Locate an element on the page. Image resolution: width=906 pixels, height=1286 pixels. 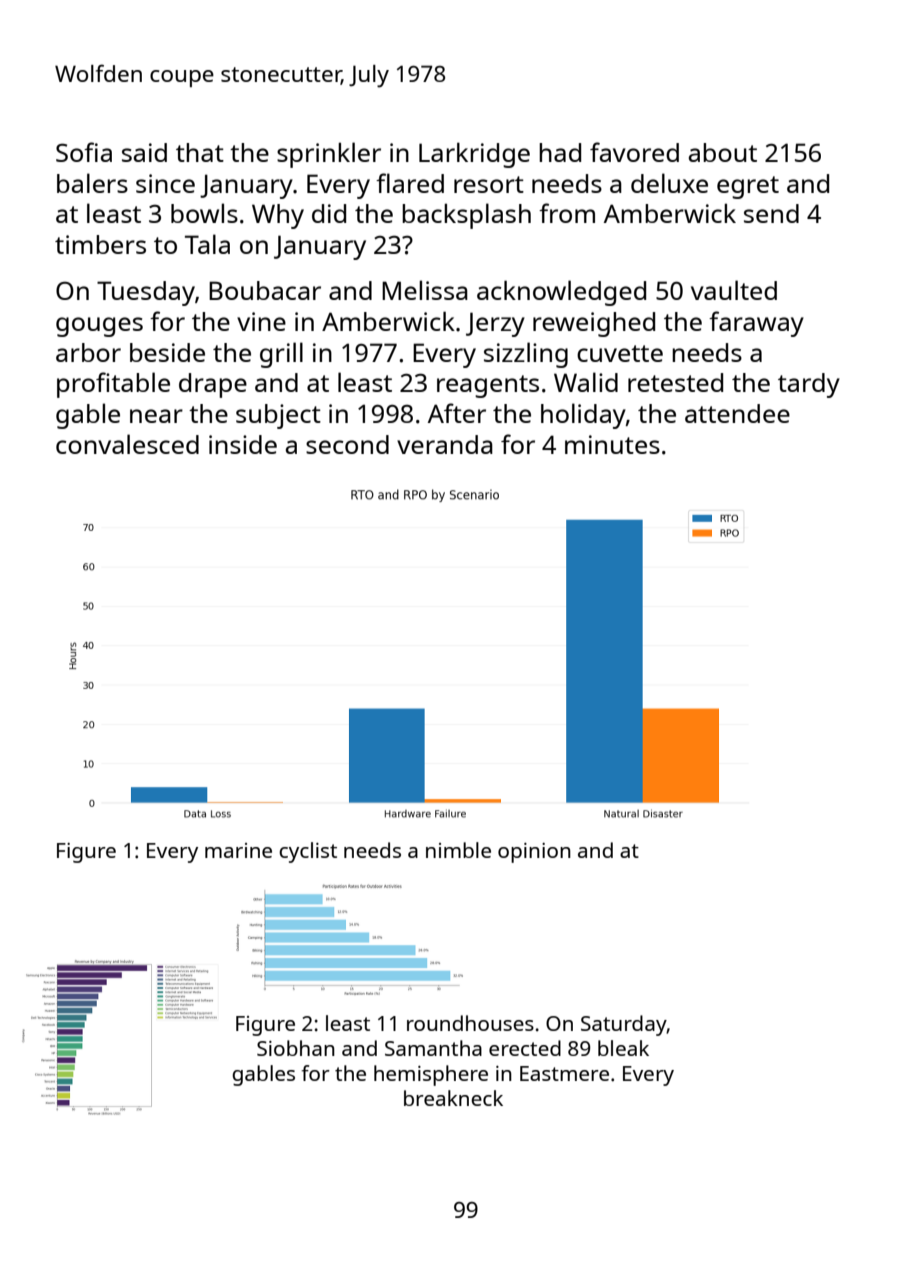
cyclist is located at coordinates (308, 852).
